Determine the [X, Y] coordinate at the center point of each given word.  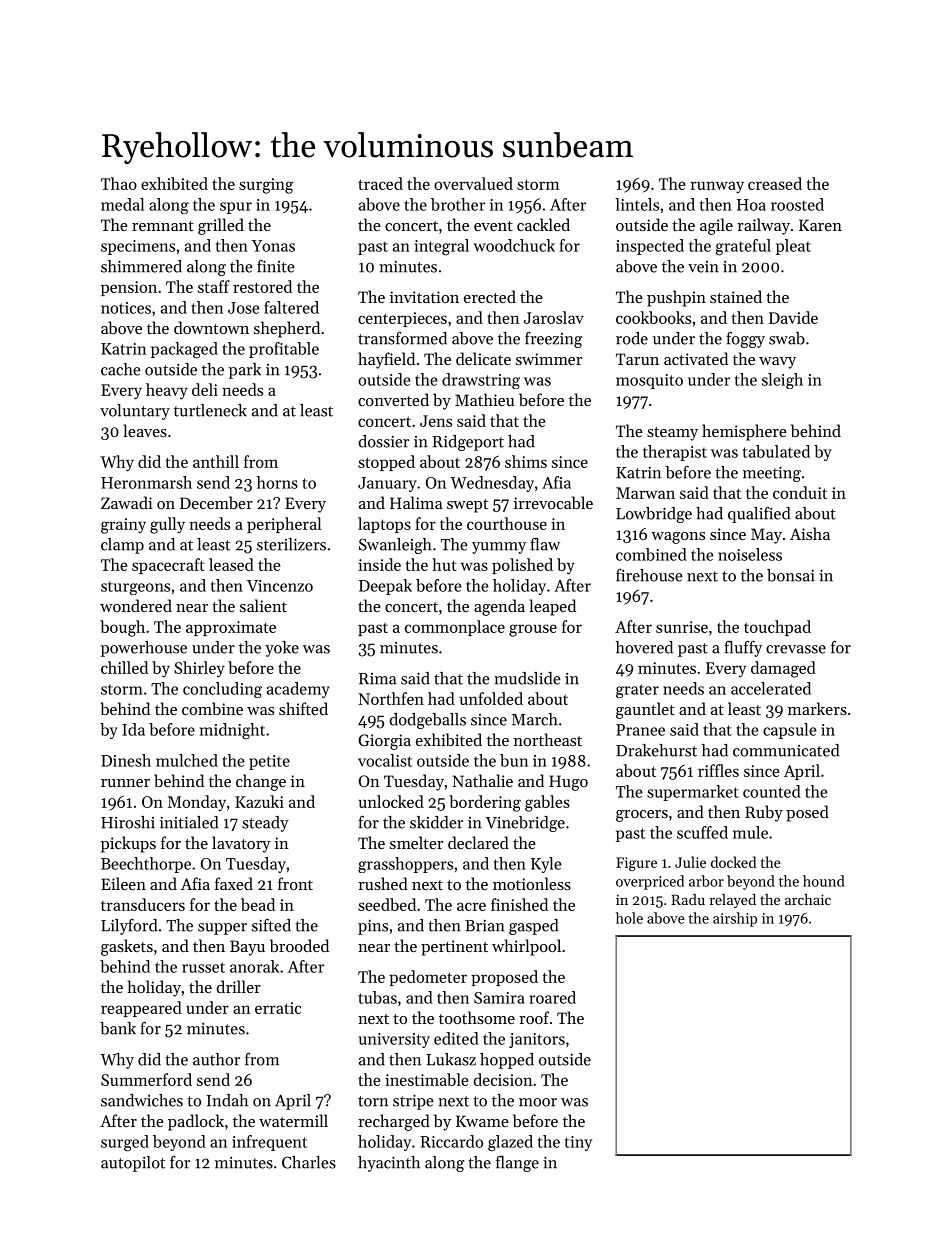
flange [517, 1163]
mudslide [527, 678]
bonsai [791, 575]
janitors [537, 1040]
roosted [797, 204]
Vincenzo [280, 586]
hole [629, 918]
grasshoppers [405, 865]
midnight [232, 731]
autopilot [133, 1164]
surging [266, 186]
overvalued [473, 183]
